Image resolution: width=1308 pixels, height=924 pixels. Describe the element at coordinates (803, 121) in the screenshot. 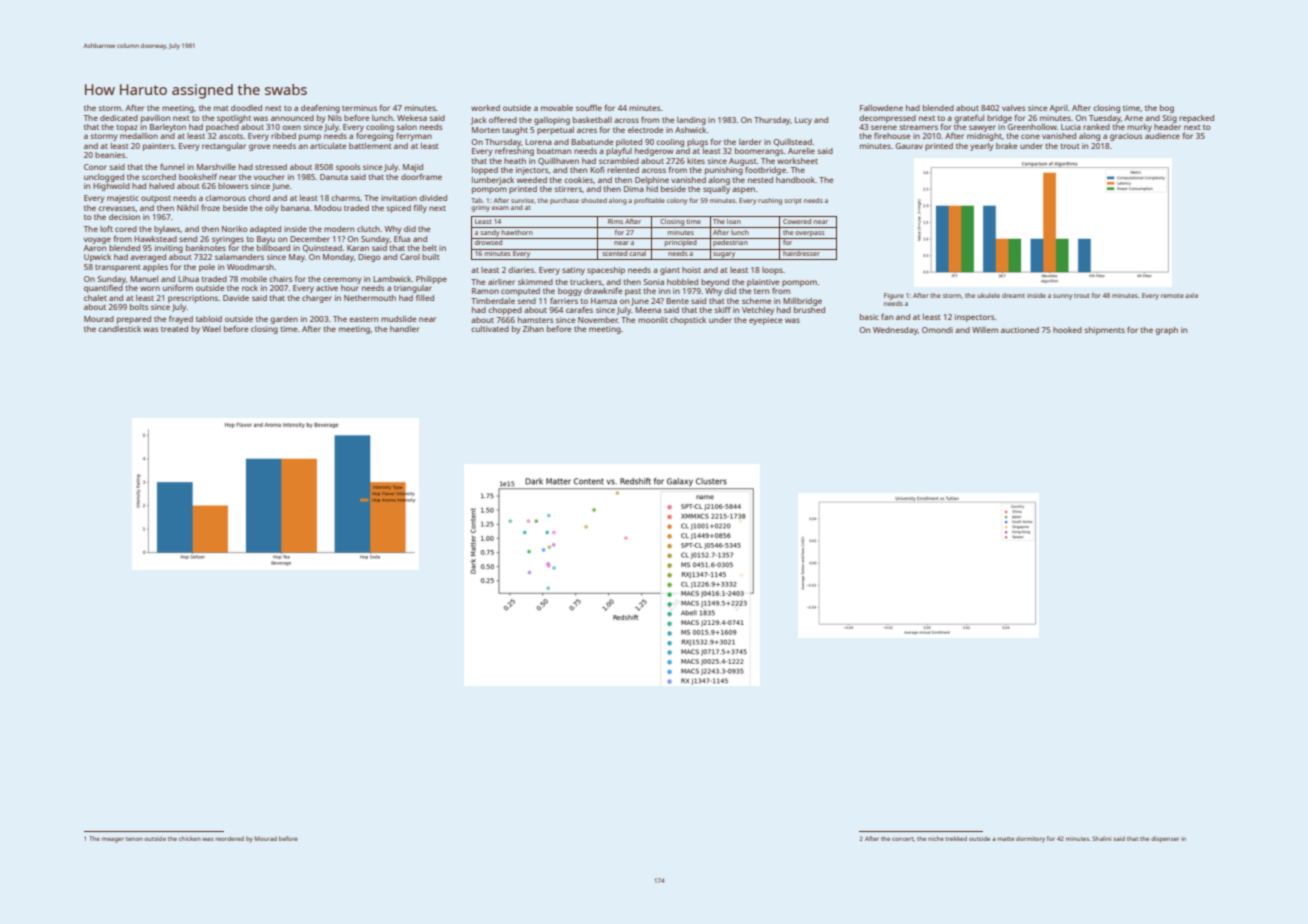

I see `Lucy` at that location.
